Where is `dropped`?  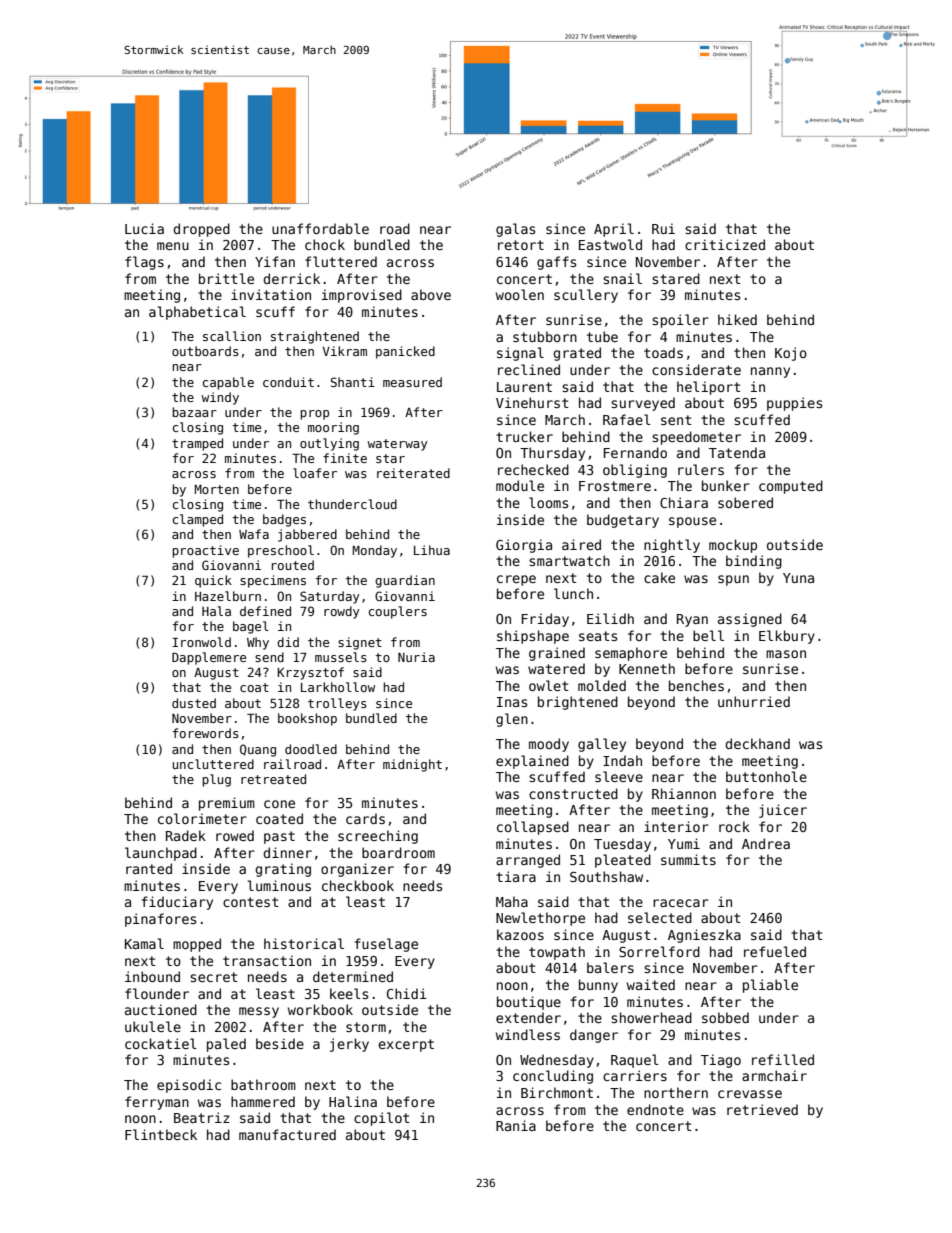 dropped is located at coordinates (201, 230).
